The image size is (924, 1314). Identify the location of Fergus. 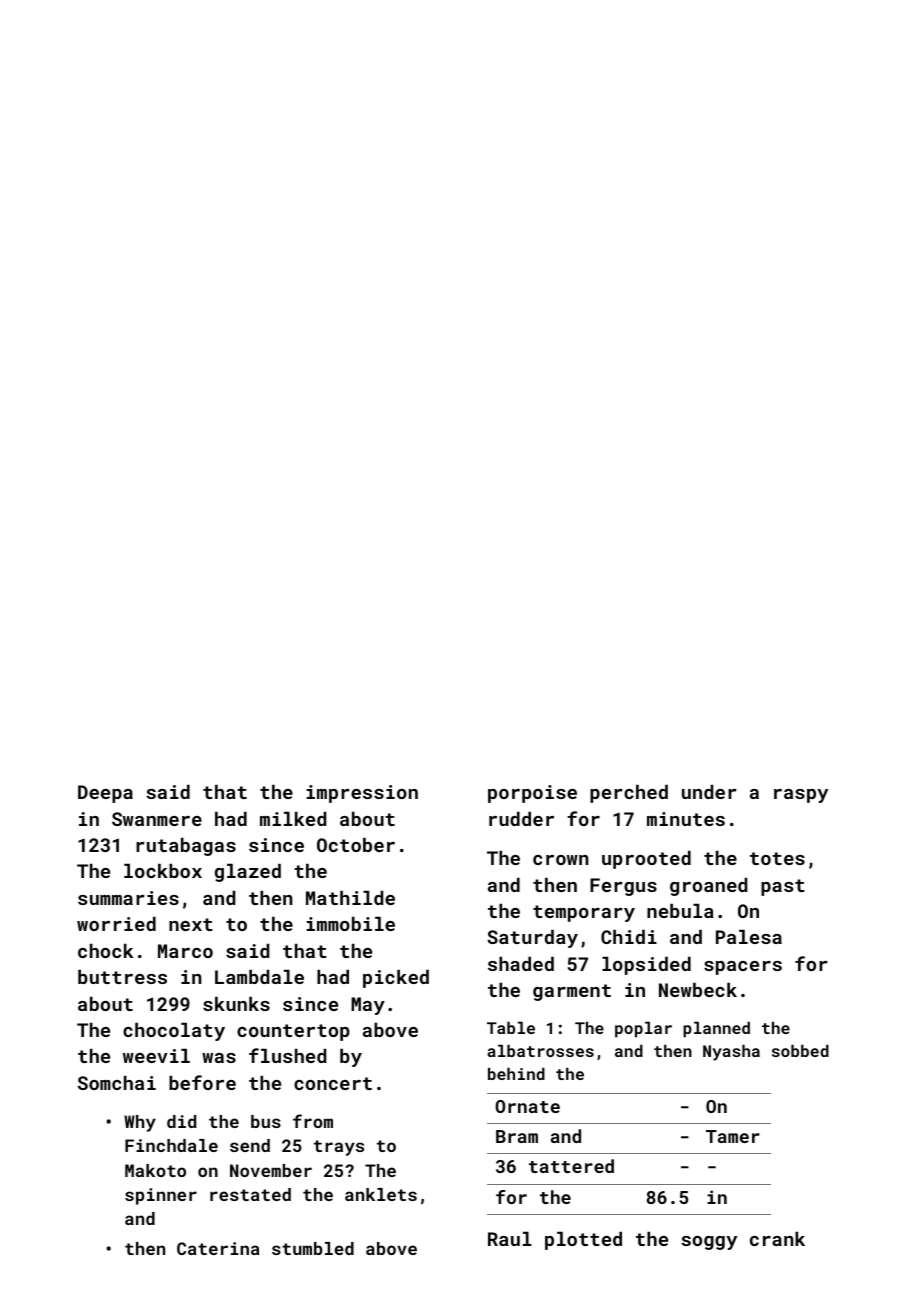
(623, 887).
